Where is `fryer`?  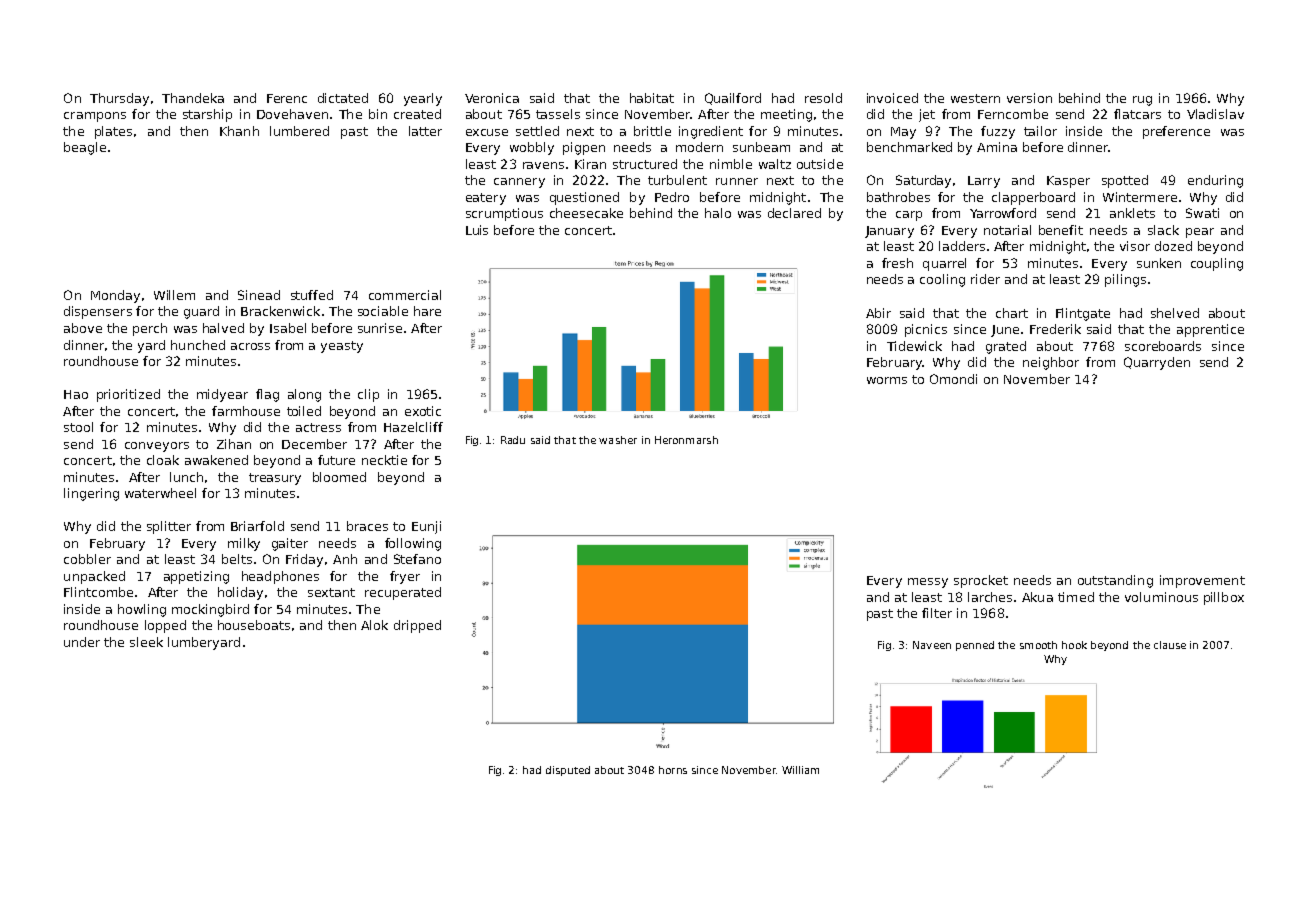
fryer is located at coordinates (405, 577).
